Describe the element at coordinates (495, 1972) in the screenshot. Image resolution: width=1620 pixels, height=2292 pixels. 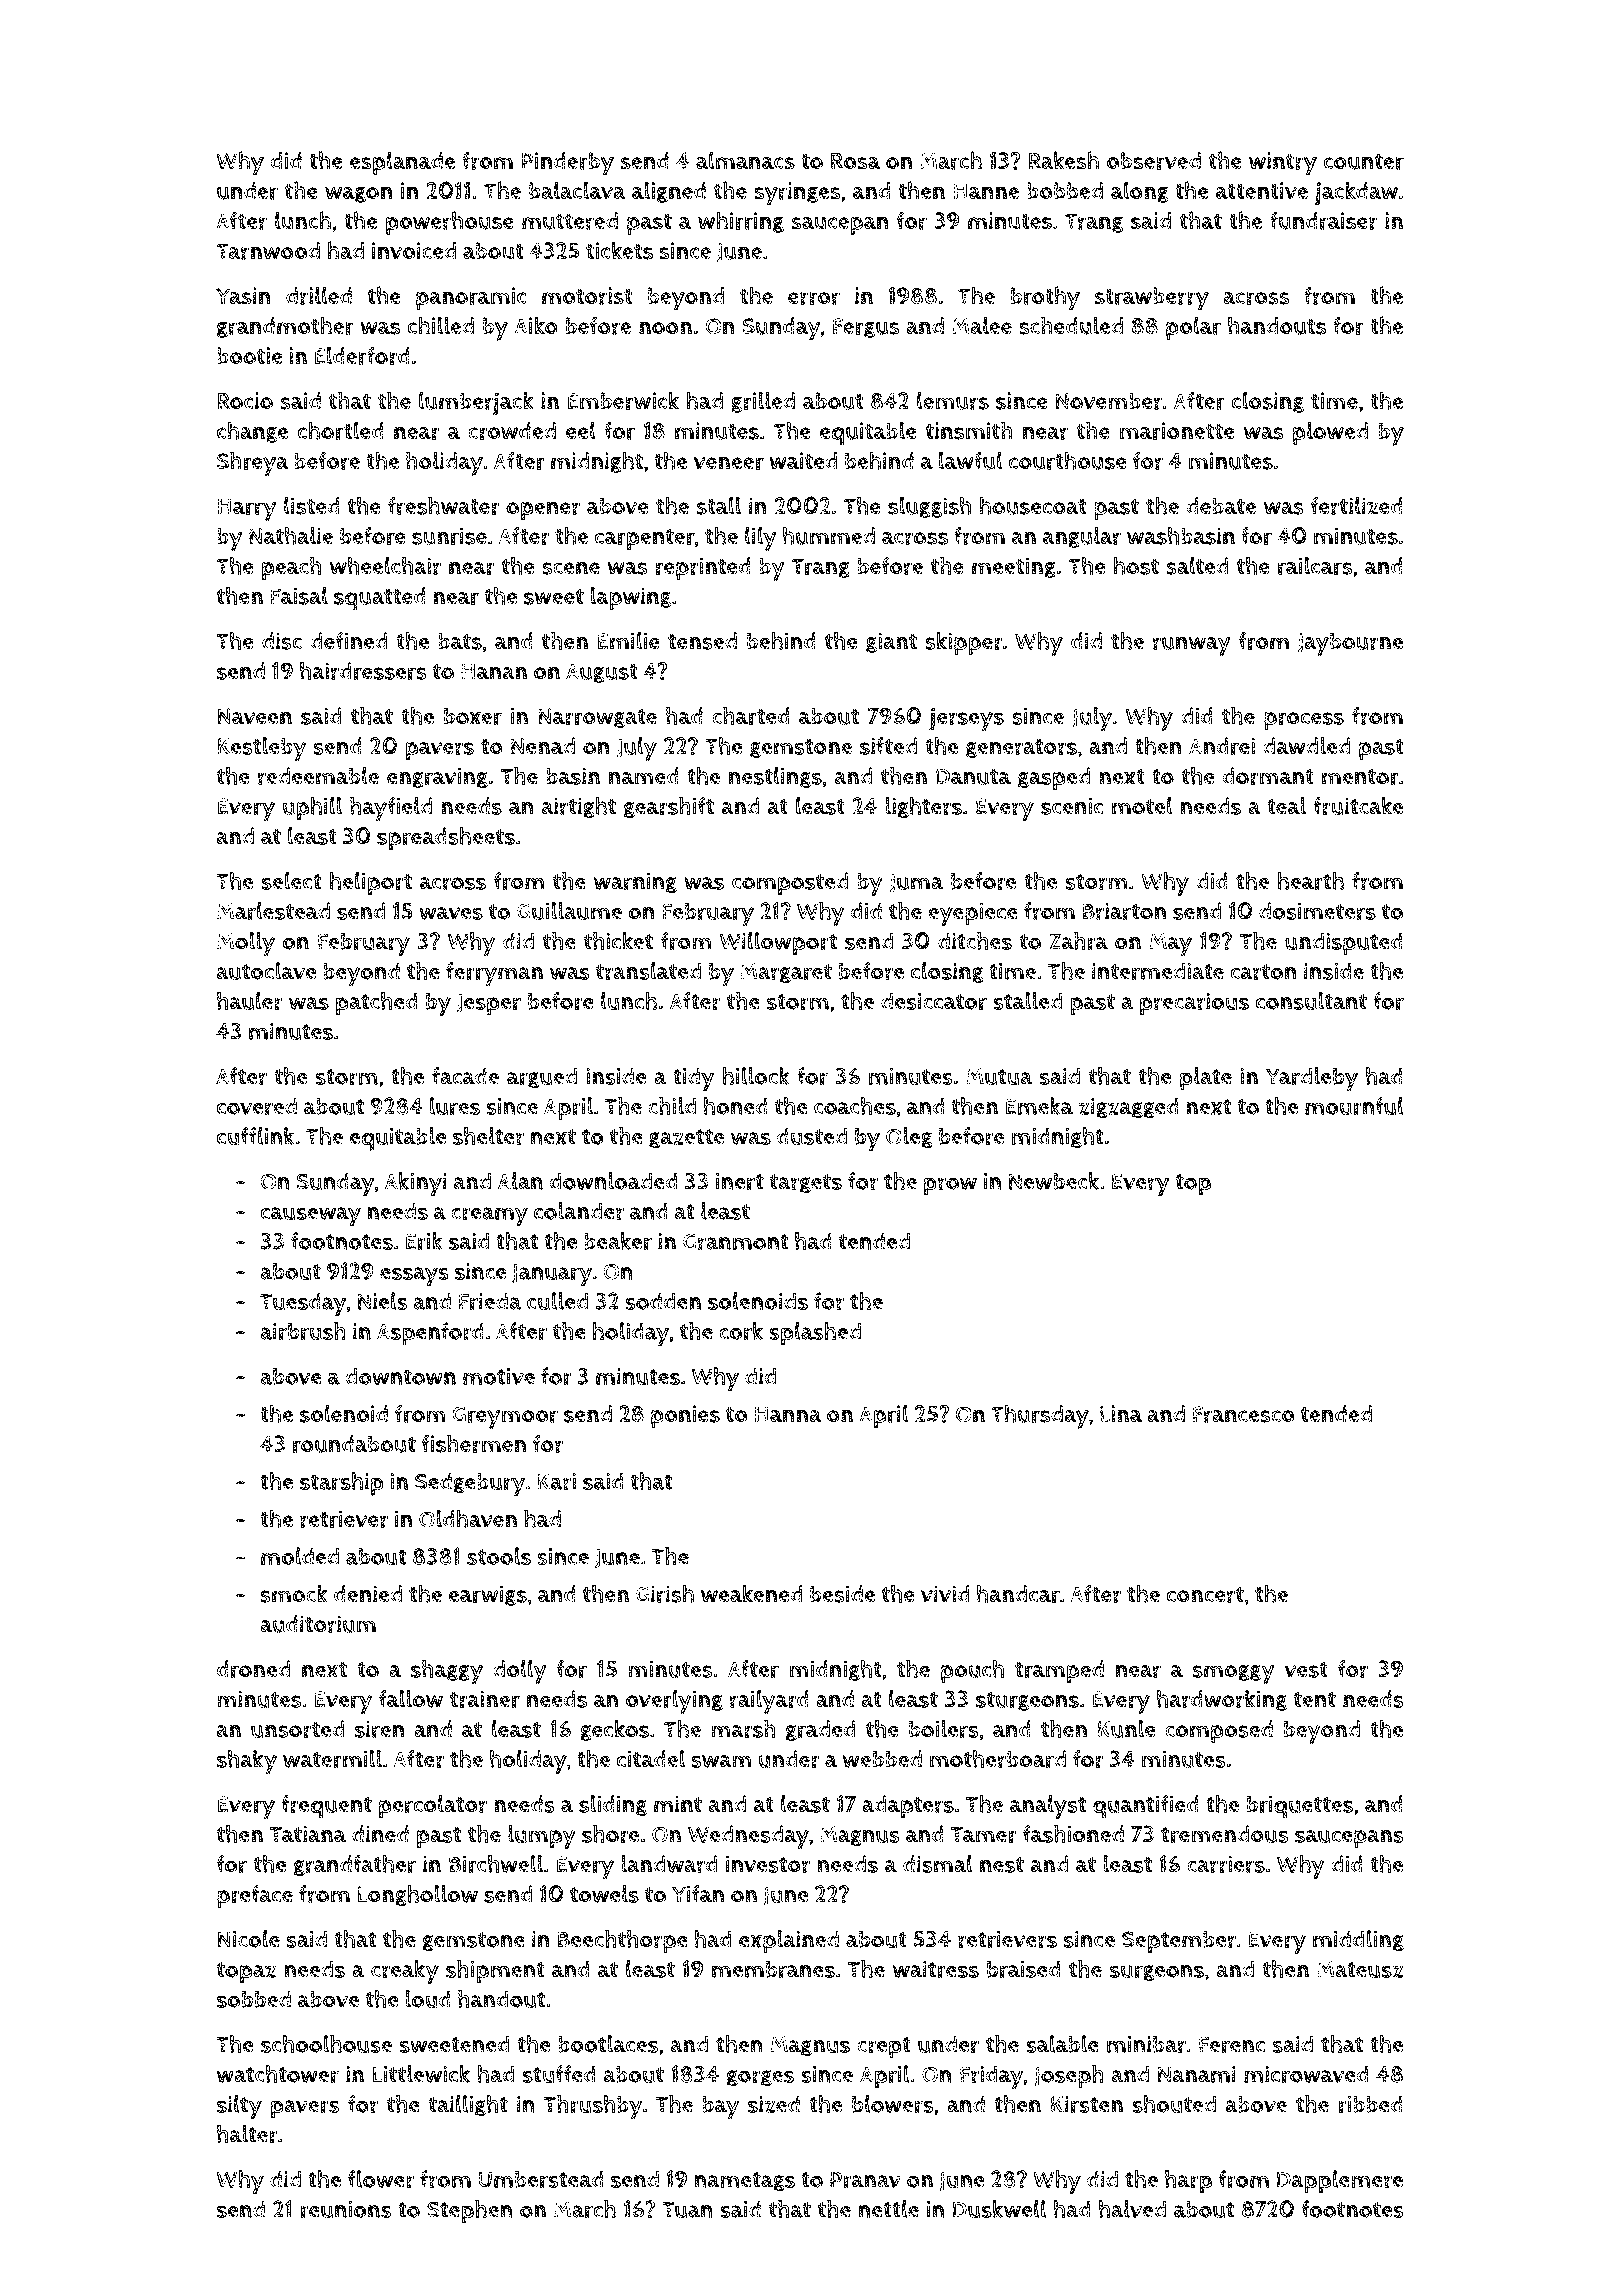
I see `shipment` at that location.
